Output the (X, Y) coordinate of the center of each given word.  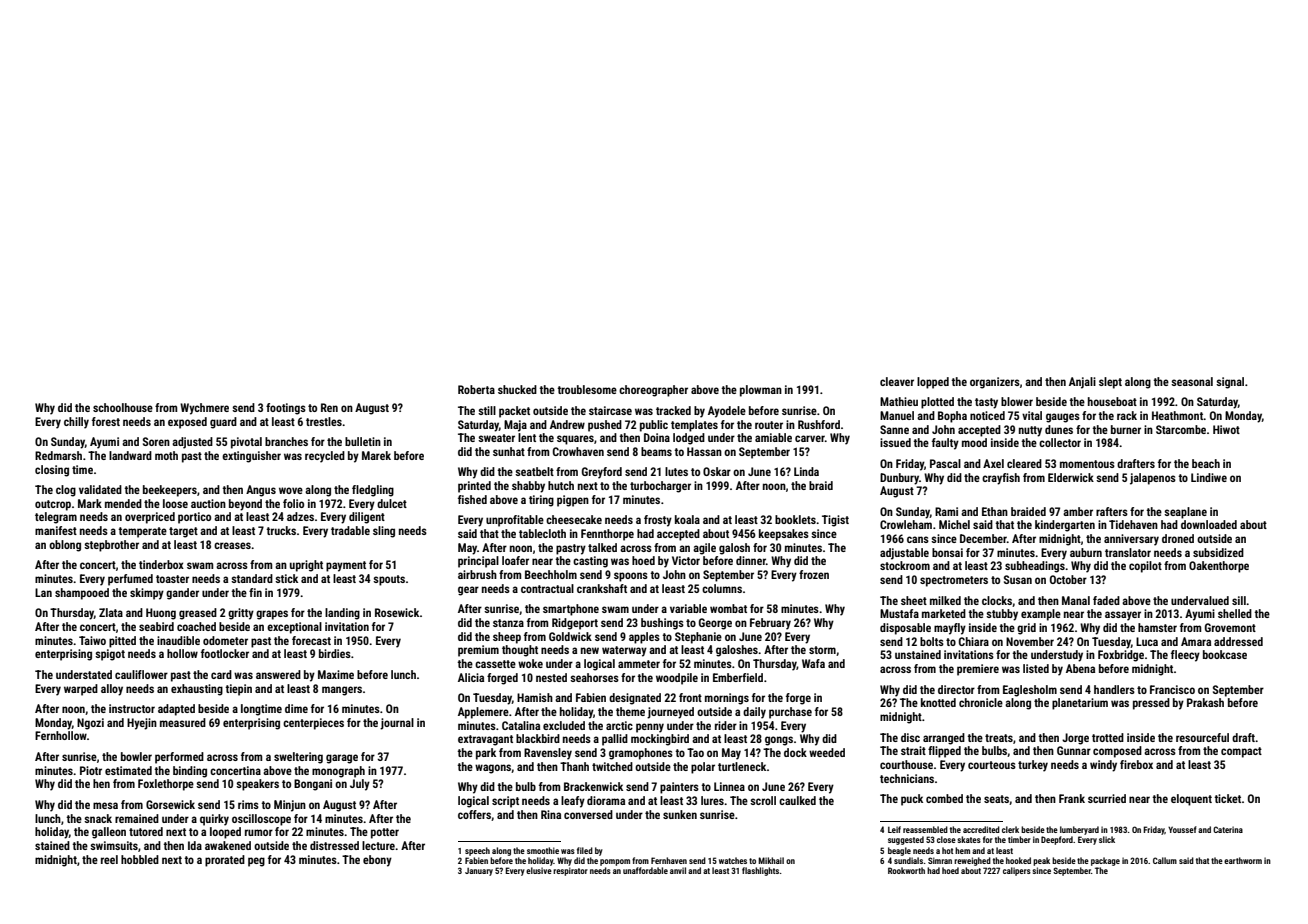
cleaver (897, 381)
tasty (986, 403)
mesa (105, 805)
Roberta (476, 389)
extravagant (485, 740)
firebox (1136, 764)
